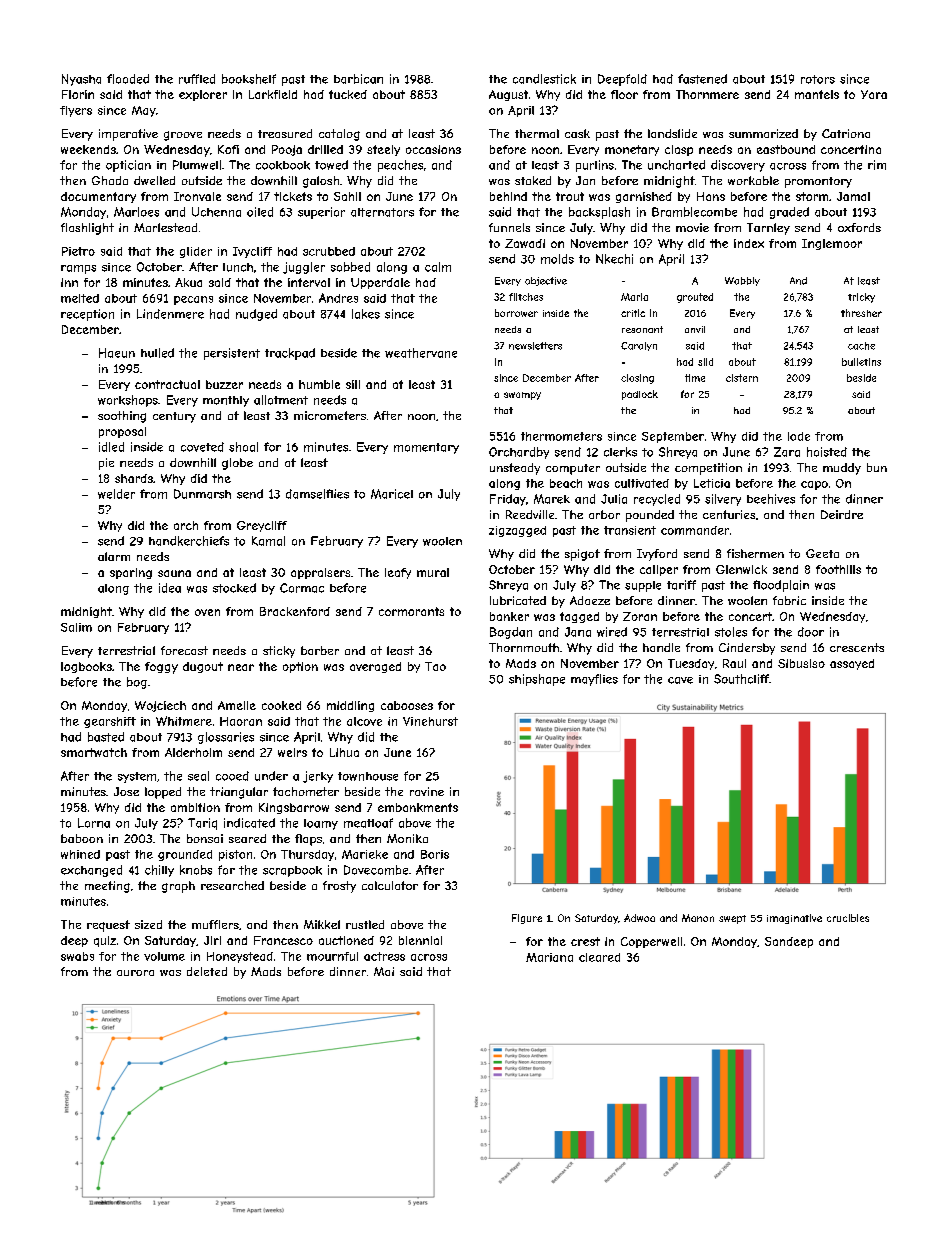 This document has height=1233, width=952. Describe the element at coordinates (154, 180) in the document. I see `dwelled` at that location.
